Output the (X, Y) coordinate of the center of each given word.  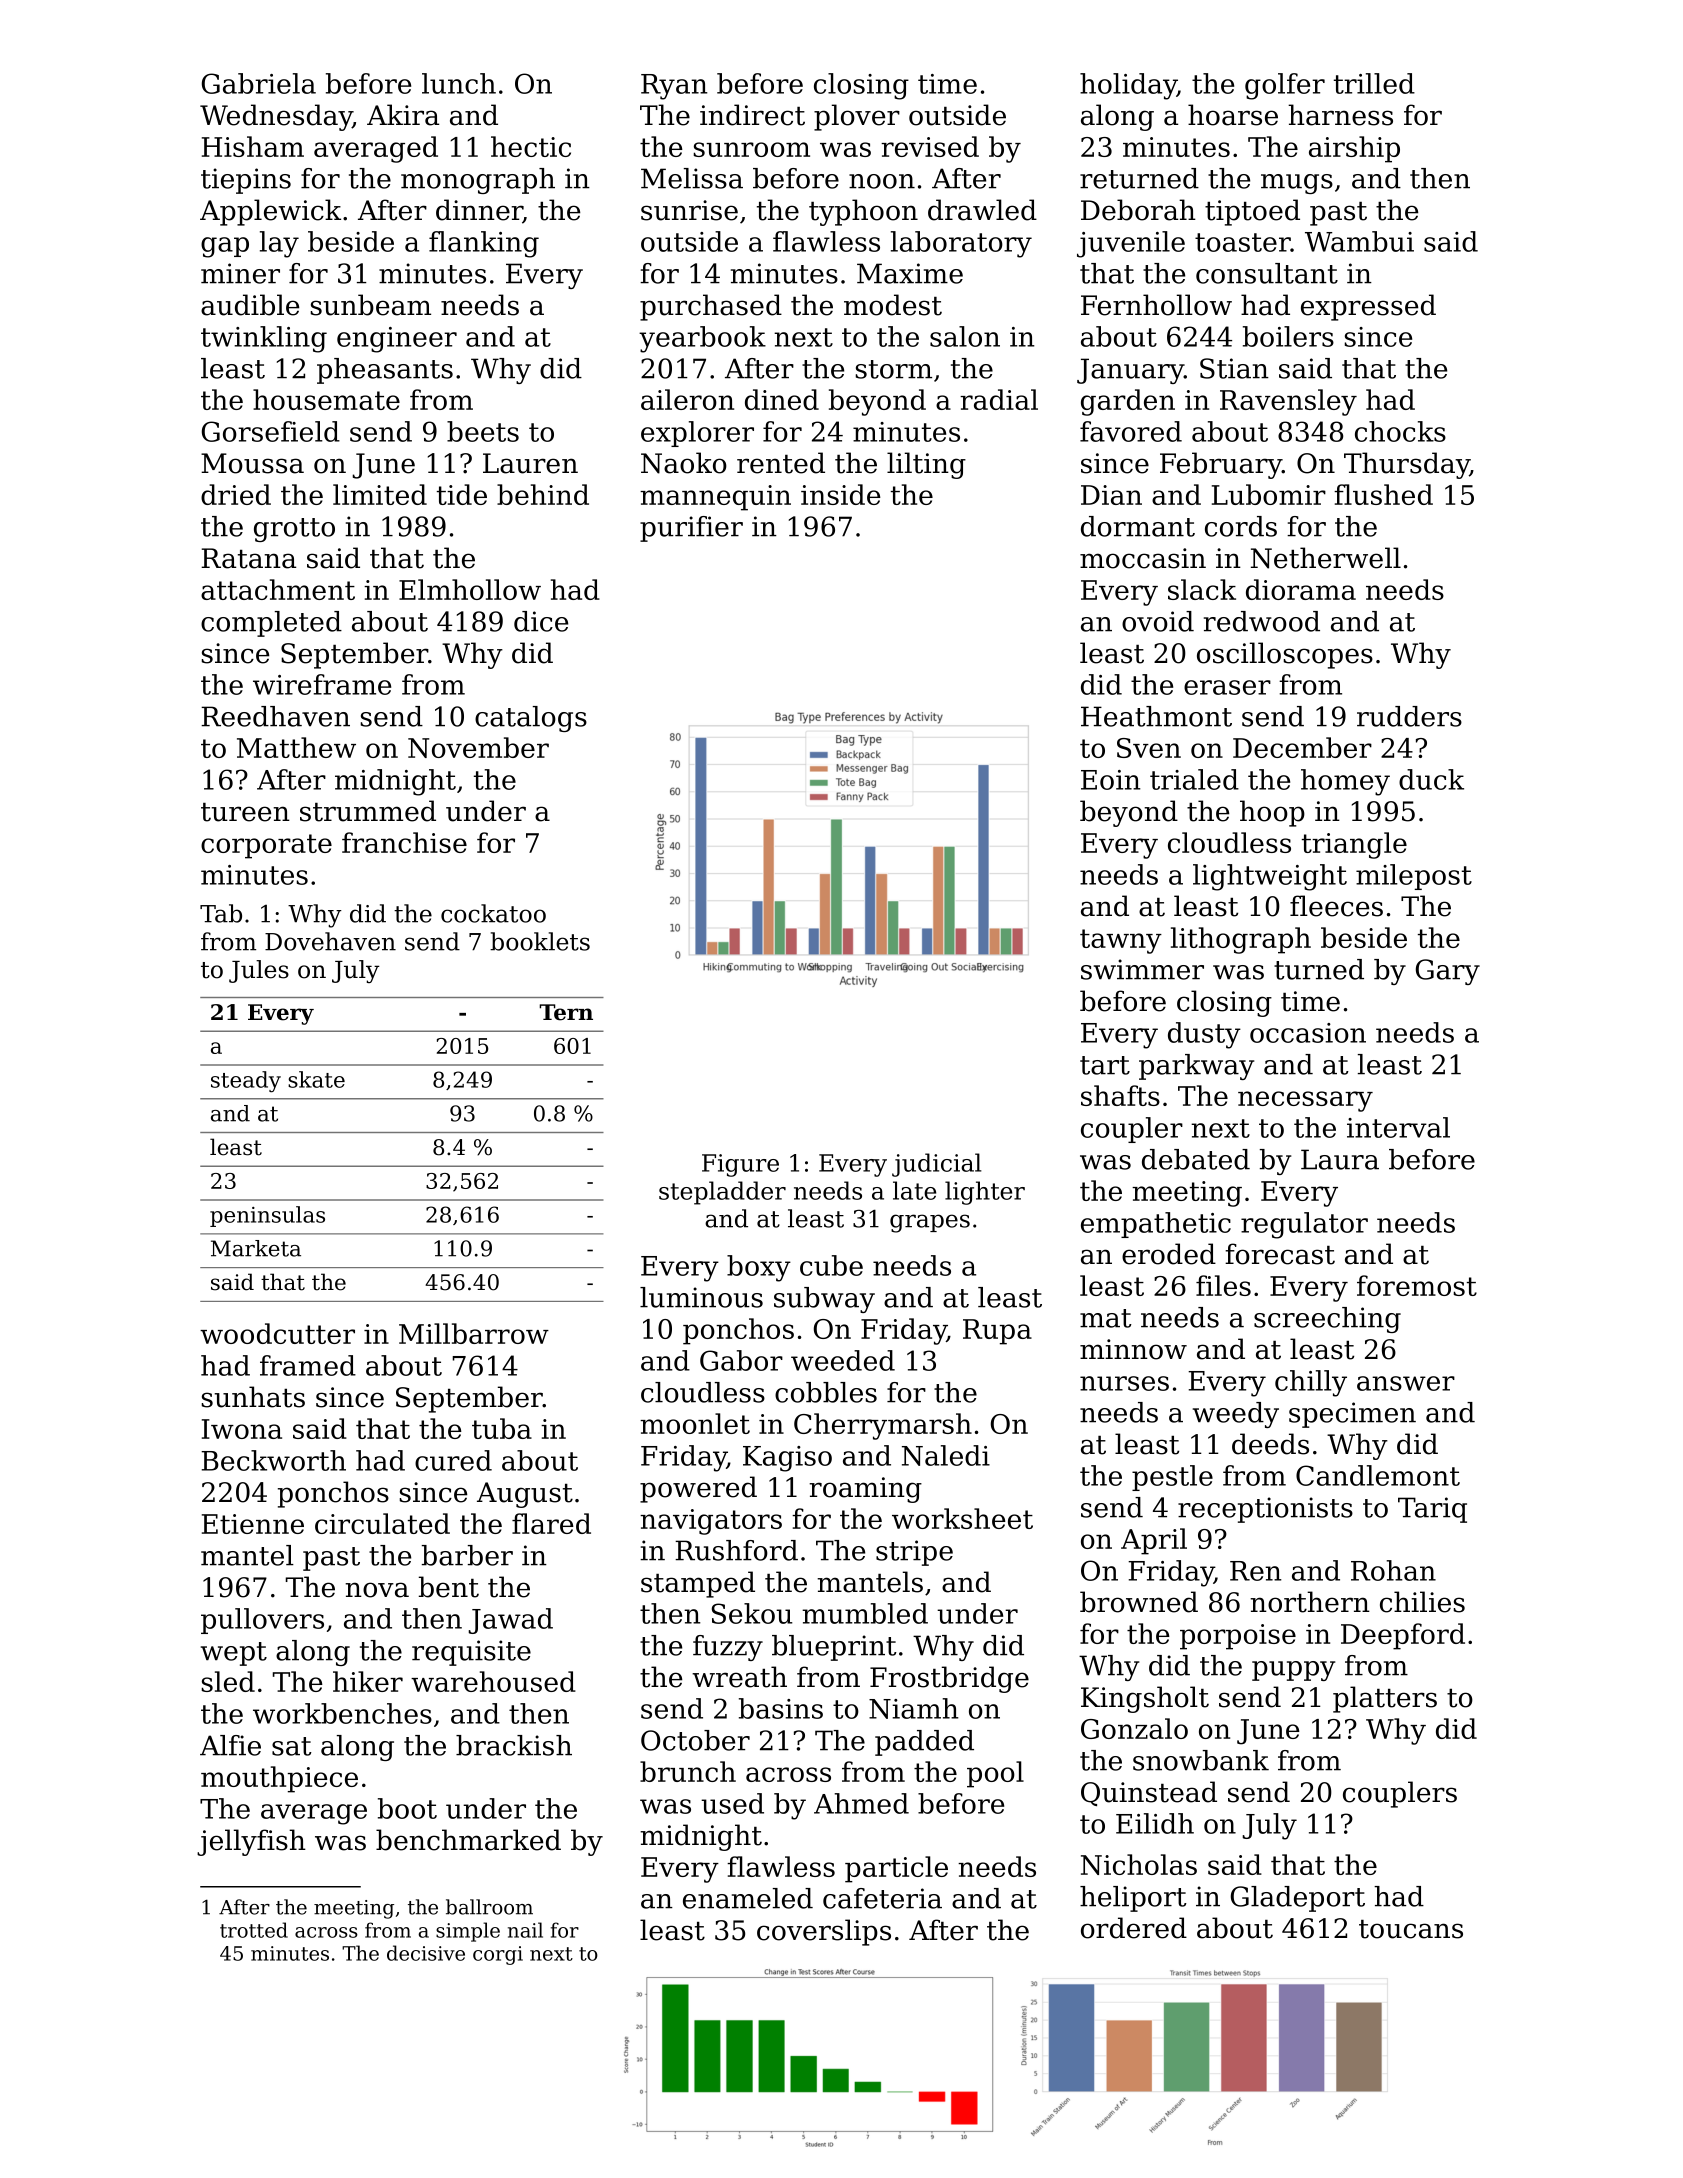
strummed (368, 811)
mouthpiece (279, 1779)
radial (999, 399)
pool (995, 1774)
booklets (540, 941)
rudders (1409, 716)
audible (250, 305)
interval (1398, 1127)
